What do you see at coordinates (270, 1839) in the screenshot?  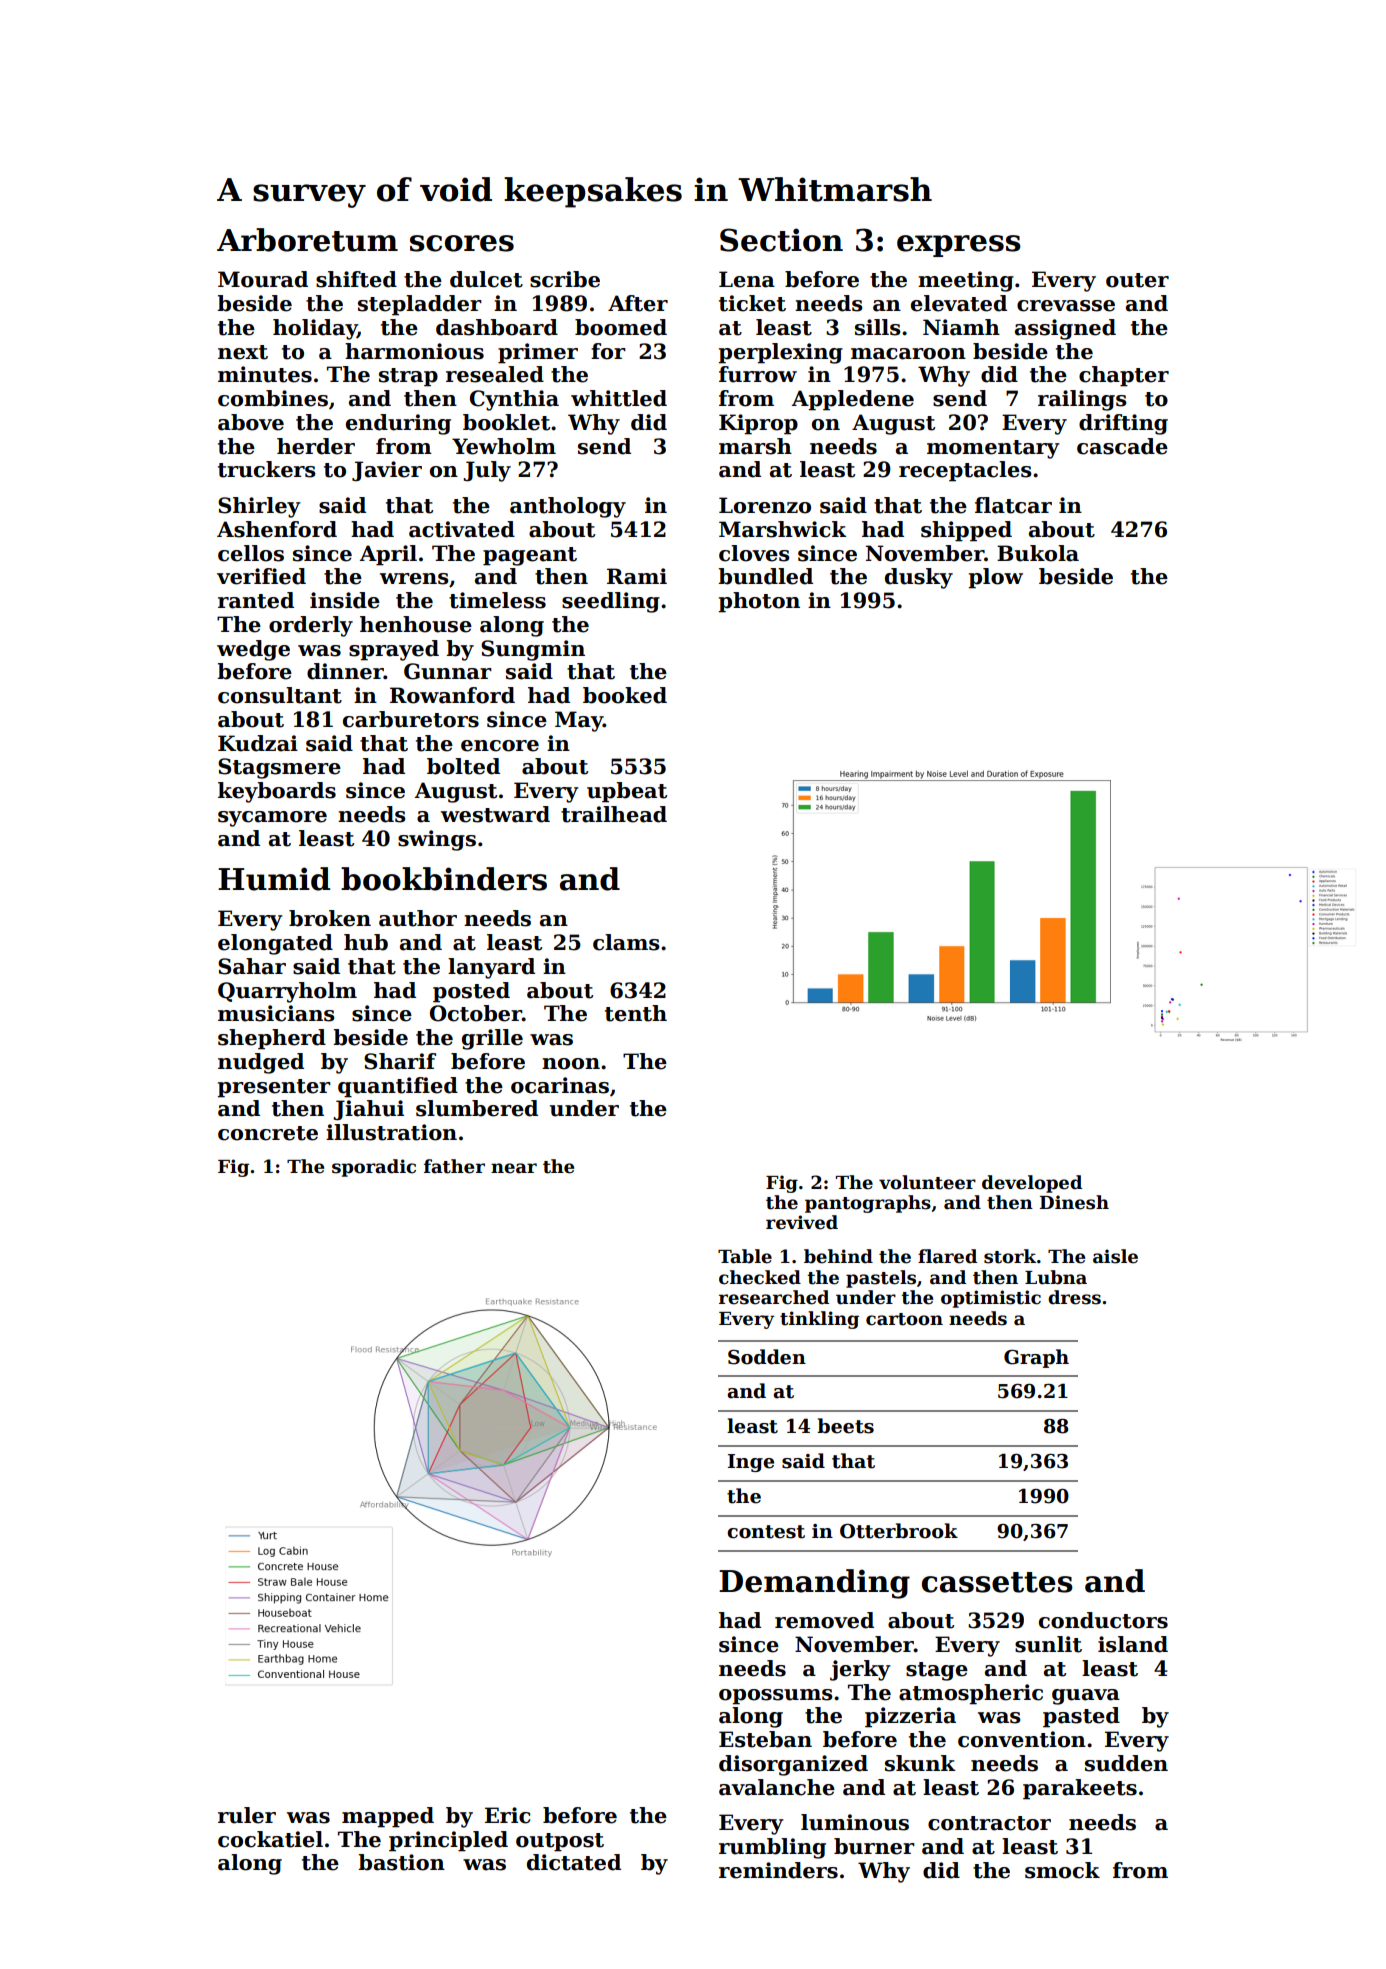 I see `cockatiel` at bounding box center [270, 1839].
